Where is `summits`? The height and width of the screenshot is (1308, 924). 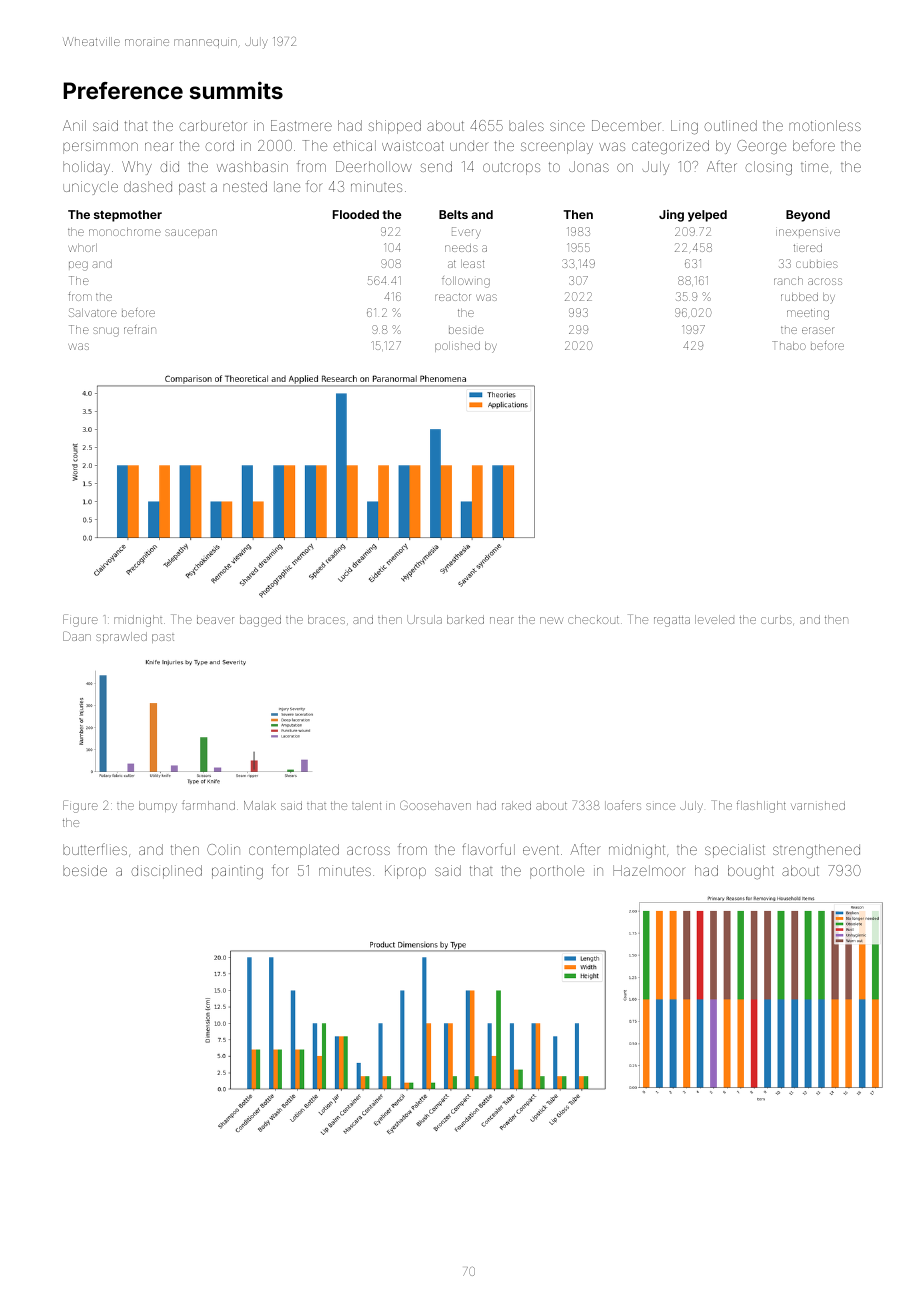
summits is located at coordinates (236, 90).
